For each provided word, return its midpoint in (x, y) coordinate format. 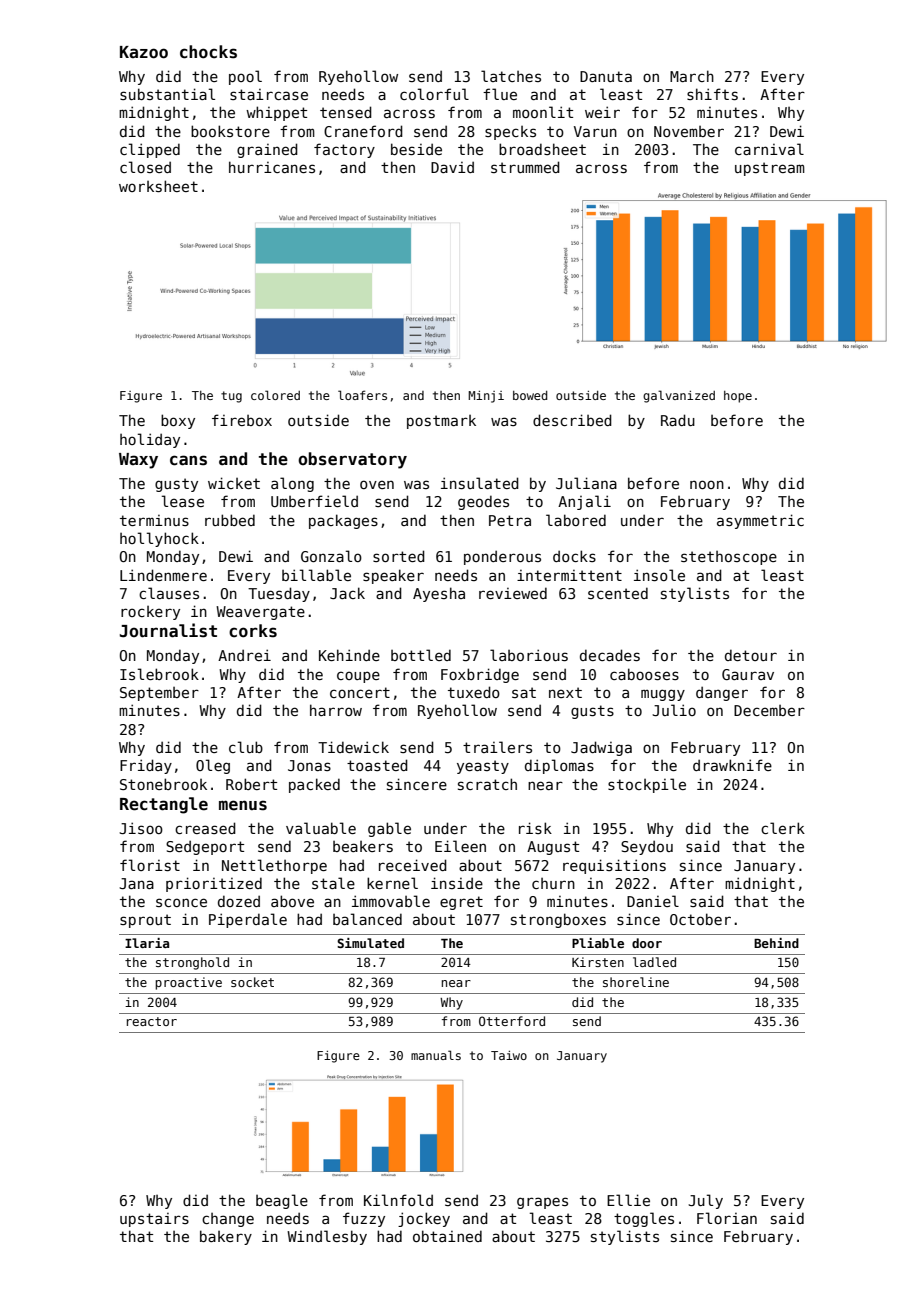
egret (461, 903)
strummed (525, 167)
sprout (145, 921)
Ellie (628, 1200)
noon (707, 484)
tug (231, 397)
